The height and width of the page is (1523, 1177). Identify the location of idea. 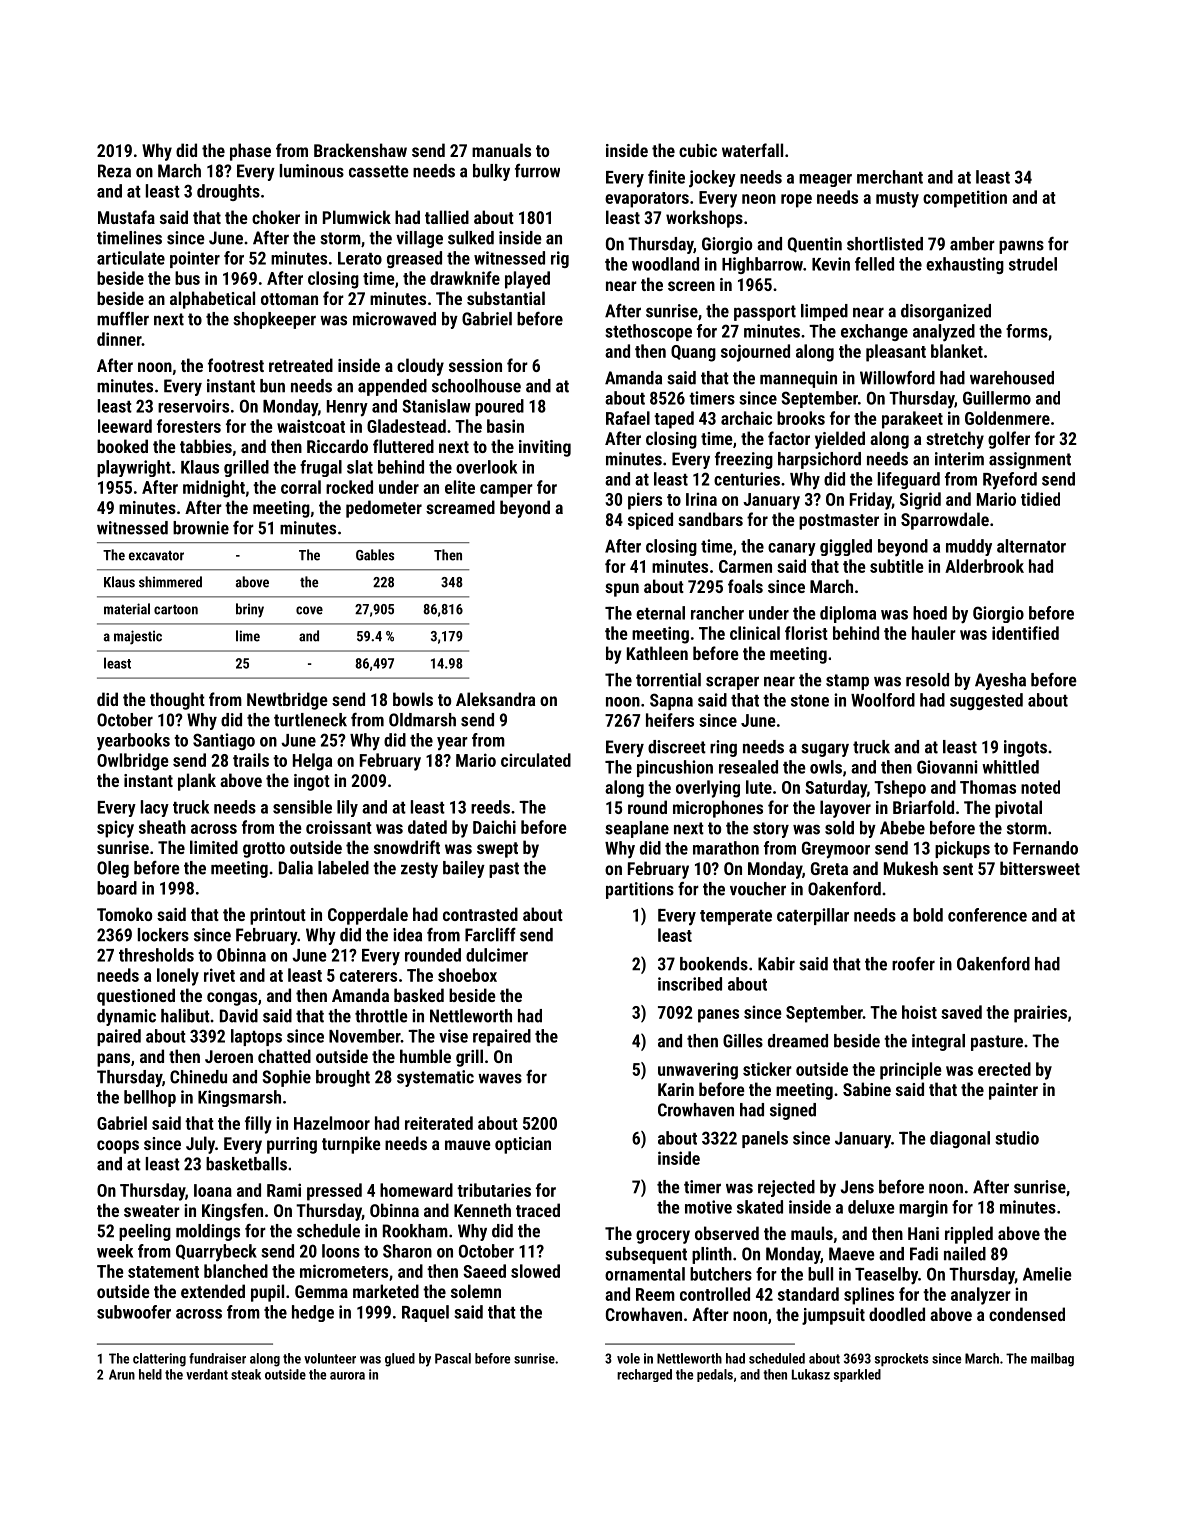
(407, 935).
